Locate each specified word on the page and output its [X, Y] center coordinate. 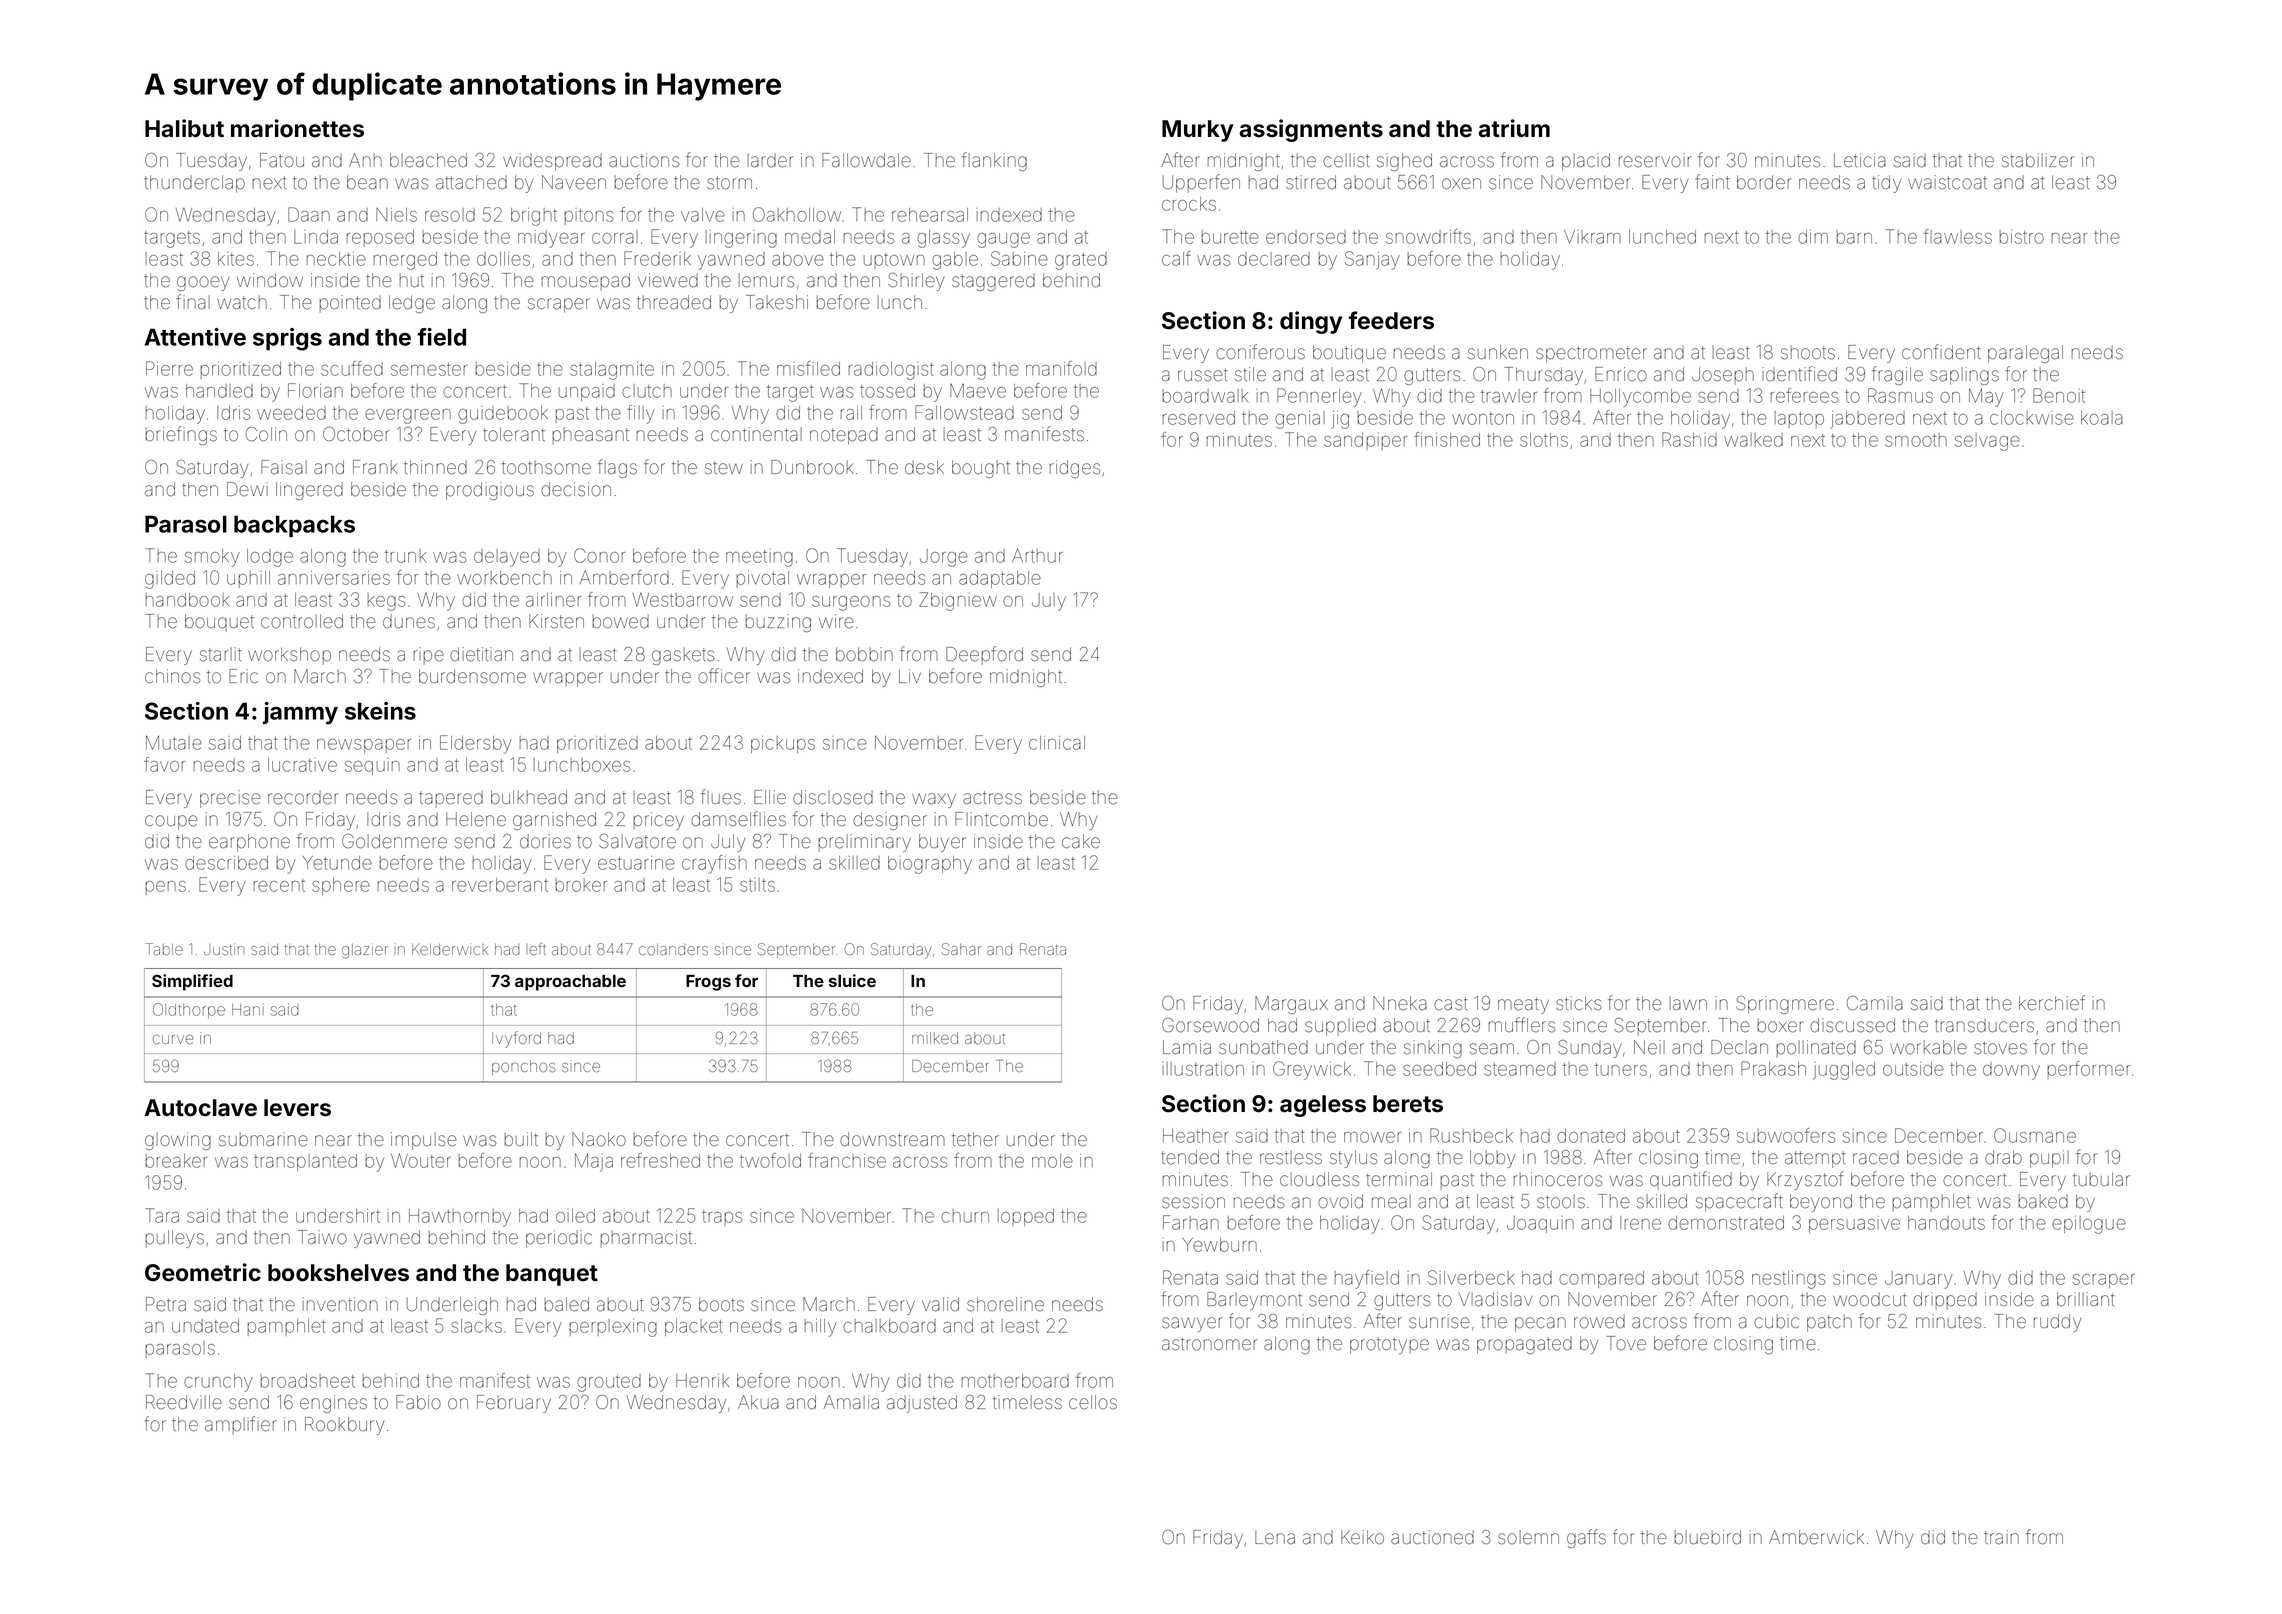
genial [1300, 420]
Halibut [184, 128]
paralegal [2025, 354]
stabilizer [2038, 160]
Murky [1197, 131]
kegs [386, 602]
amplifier [241, 1425]
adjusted [922, 1404]
